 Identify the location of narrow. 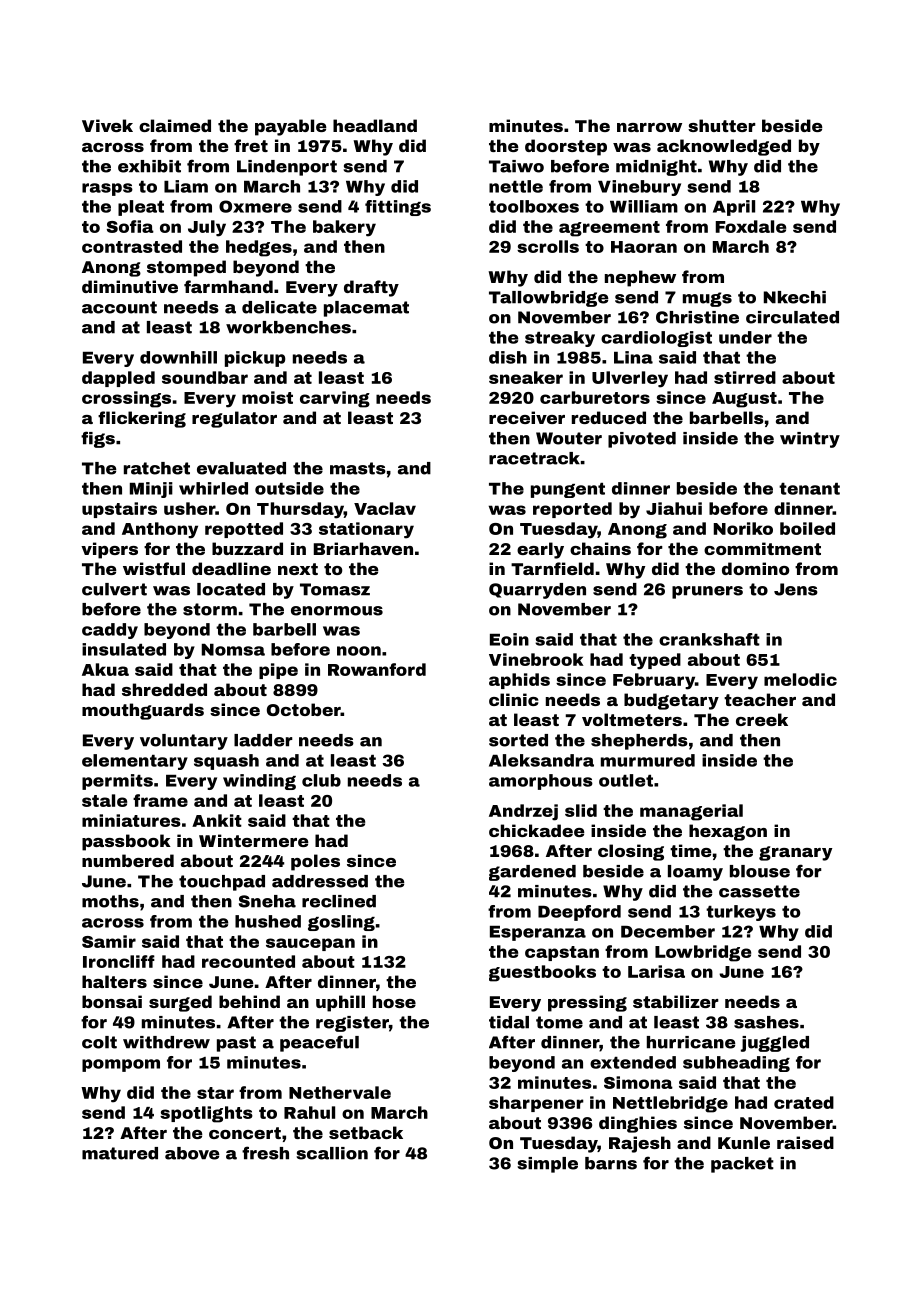
(649, 127).
